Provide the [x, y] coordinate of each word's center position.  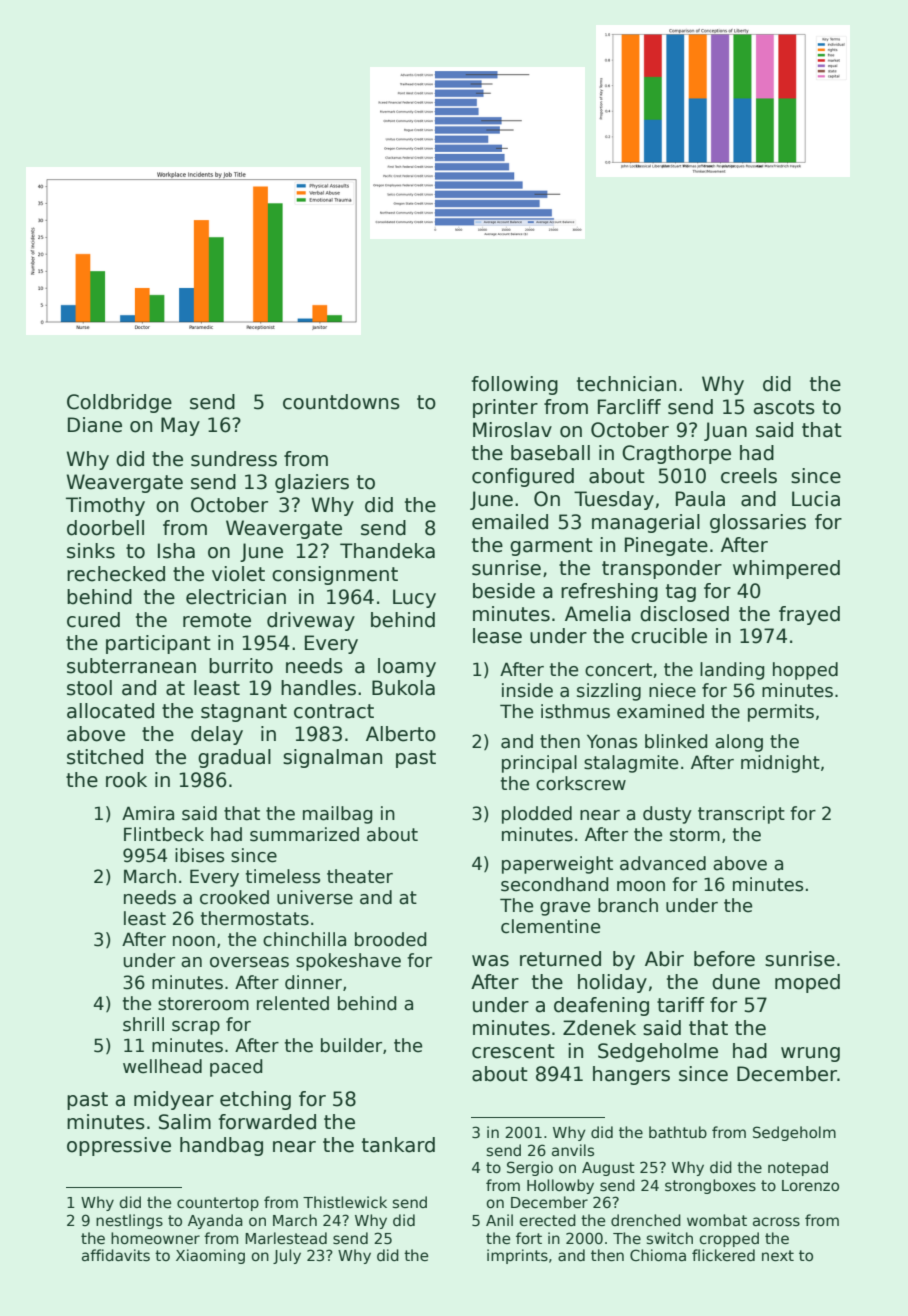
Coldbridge [119, 403]
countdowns [341, 402]
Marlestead [286, 1238]
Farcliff [629, 407]
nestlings [129, 1221]
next [778, 1255]
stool [89, 688]
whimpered [786, 569]
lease [497, 636]
